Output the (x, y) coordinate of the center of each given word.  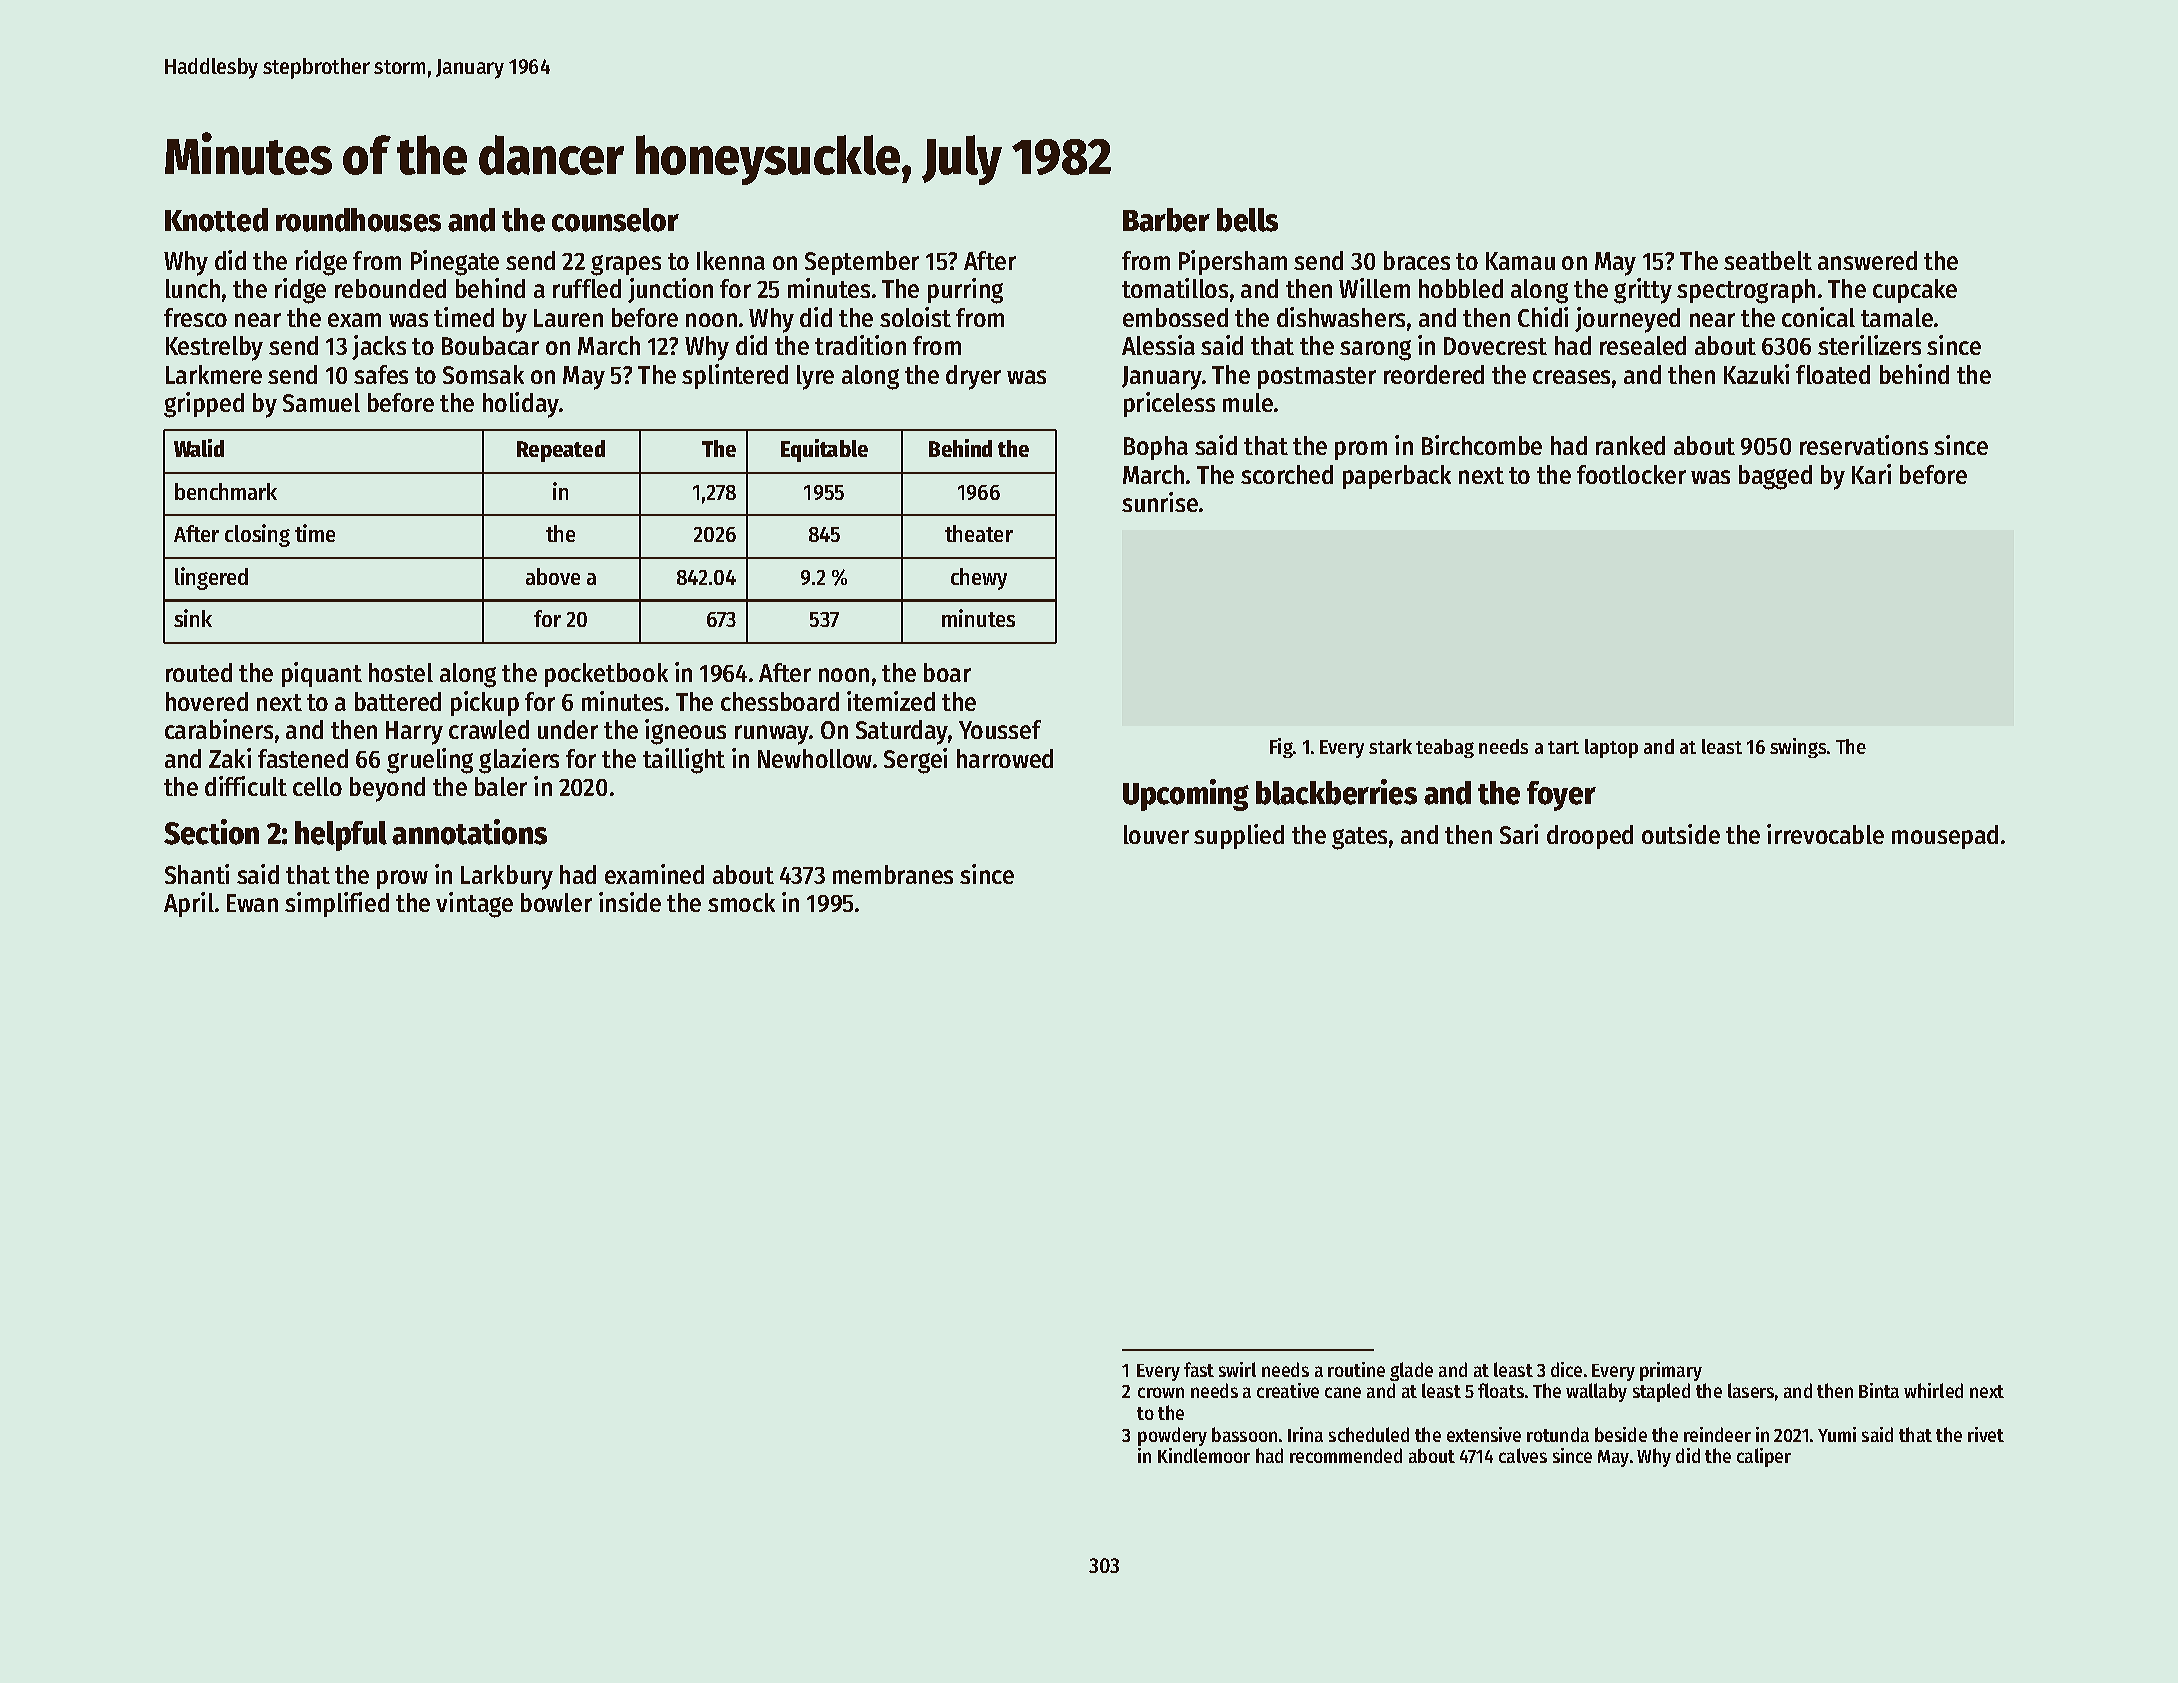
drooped (1590, 837)
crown (1161, 1392)
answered (1867, 260)
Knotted (216, 220)
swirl (1237, 1369)
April (189, 904)
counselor (615, 220)
